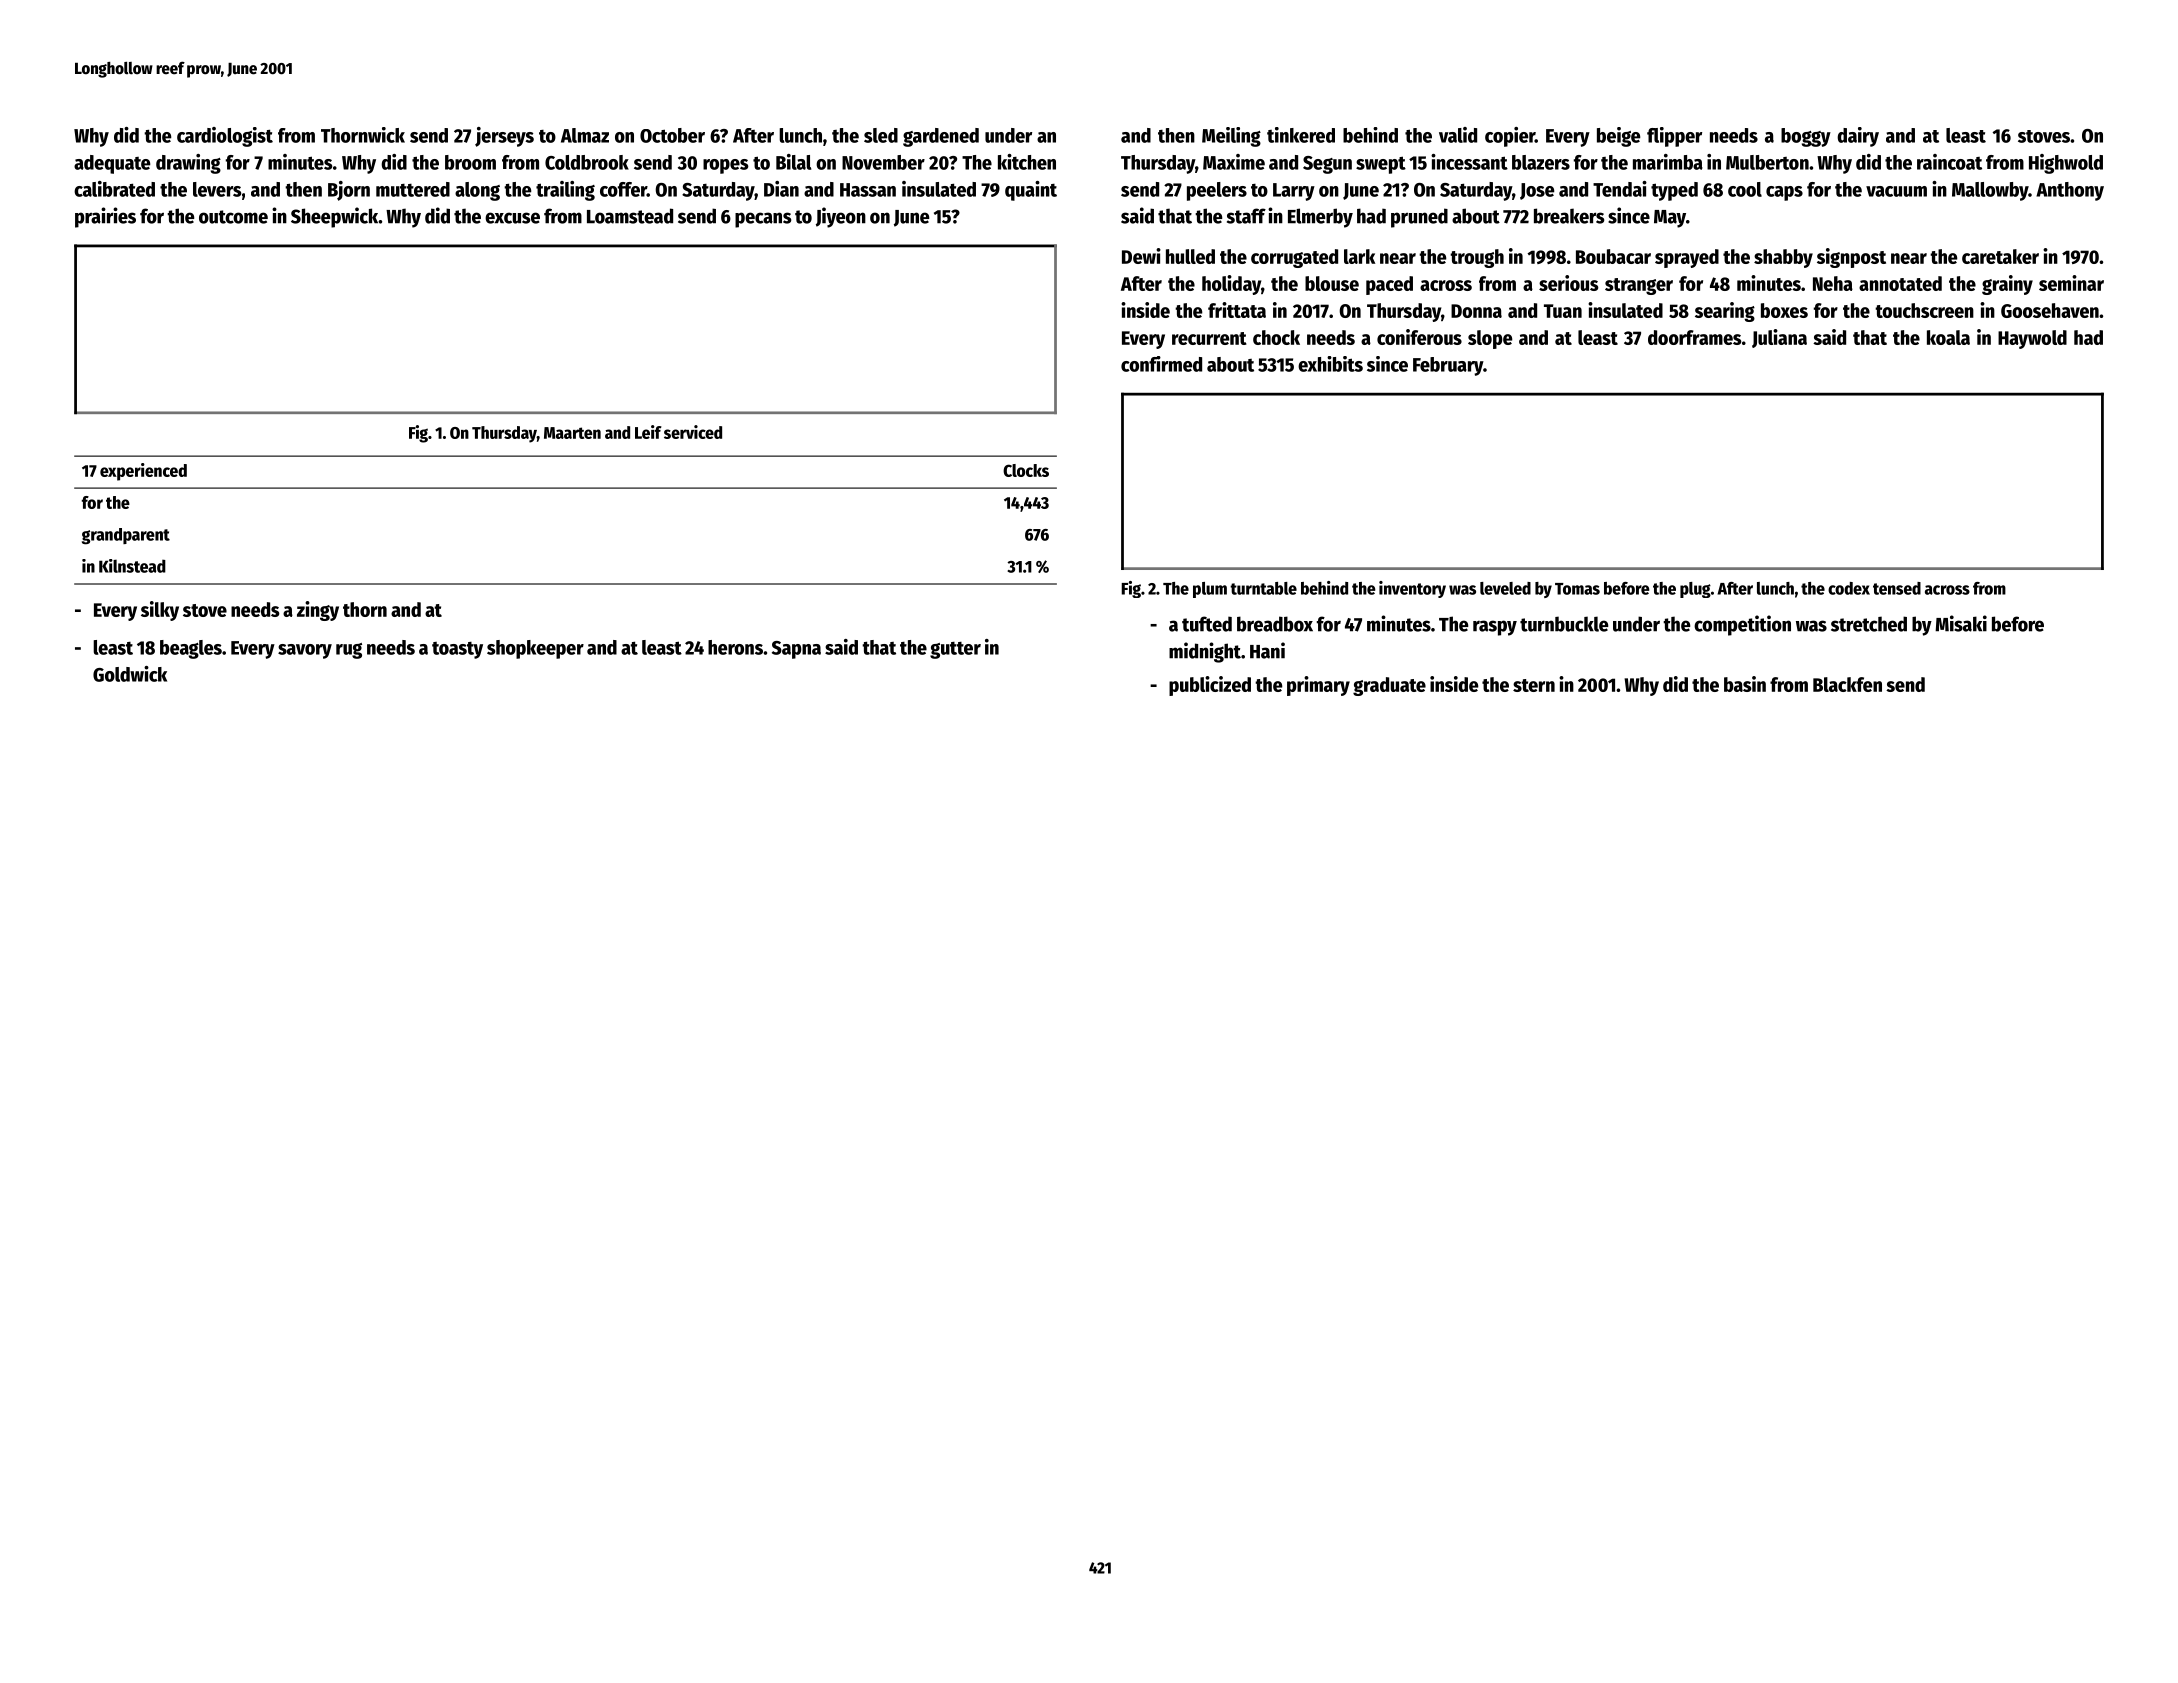 The image size is (2178, 1683). What do you see at coordinates (143, 472) in the document?
I see `experienced` at bounding box center [143, 472].
